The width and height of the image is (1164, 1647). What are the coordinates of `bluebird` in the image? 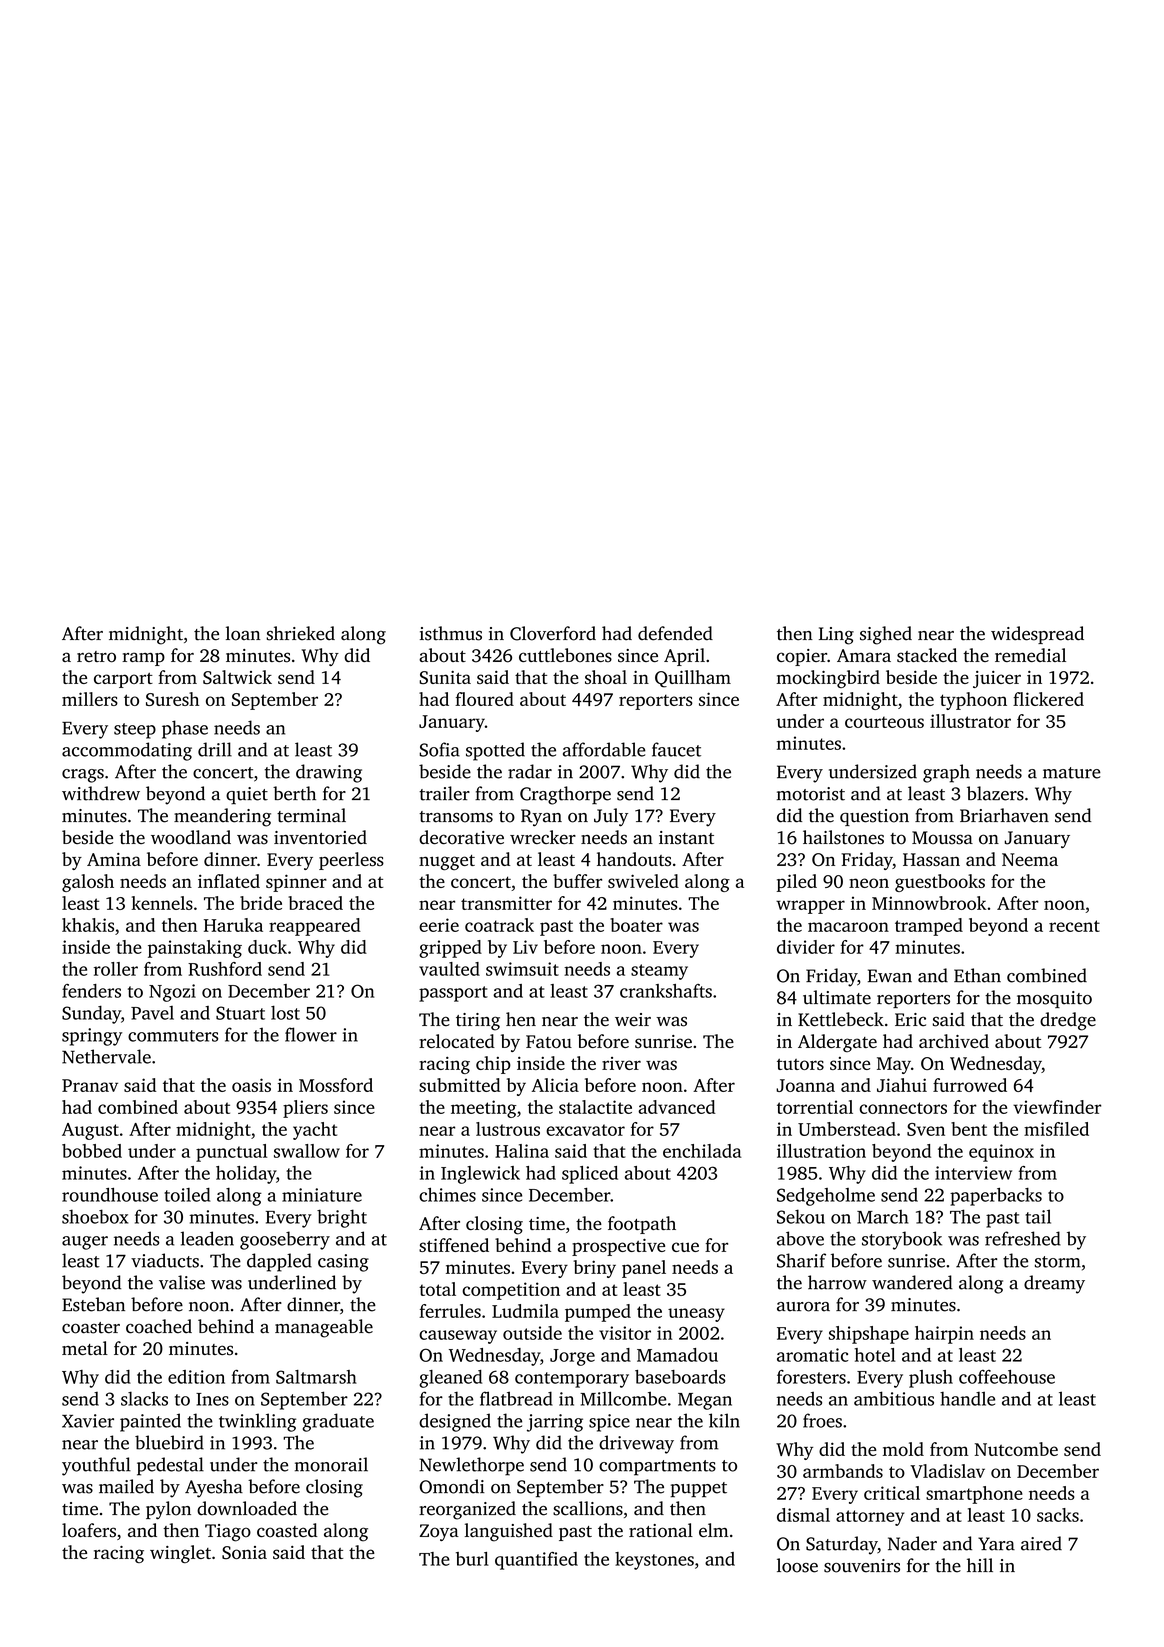 It's located at (169, 1442).
